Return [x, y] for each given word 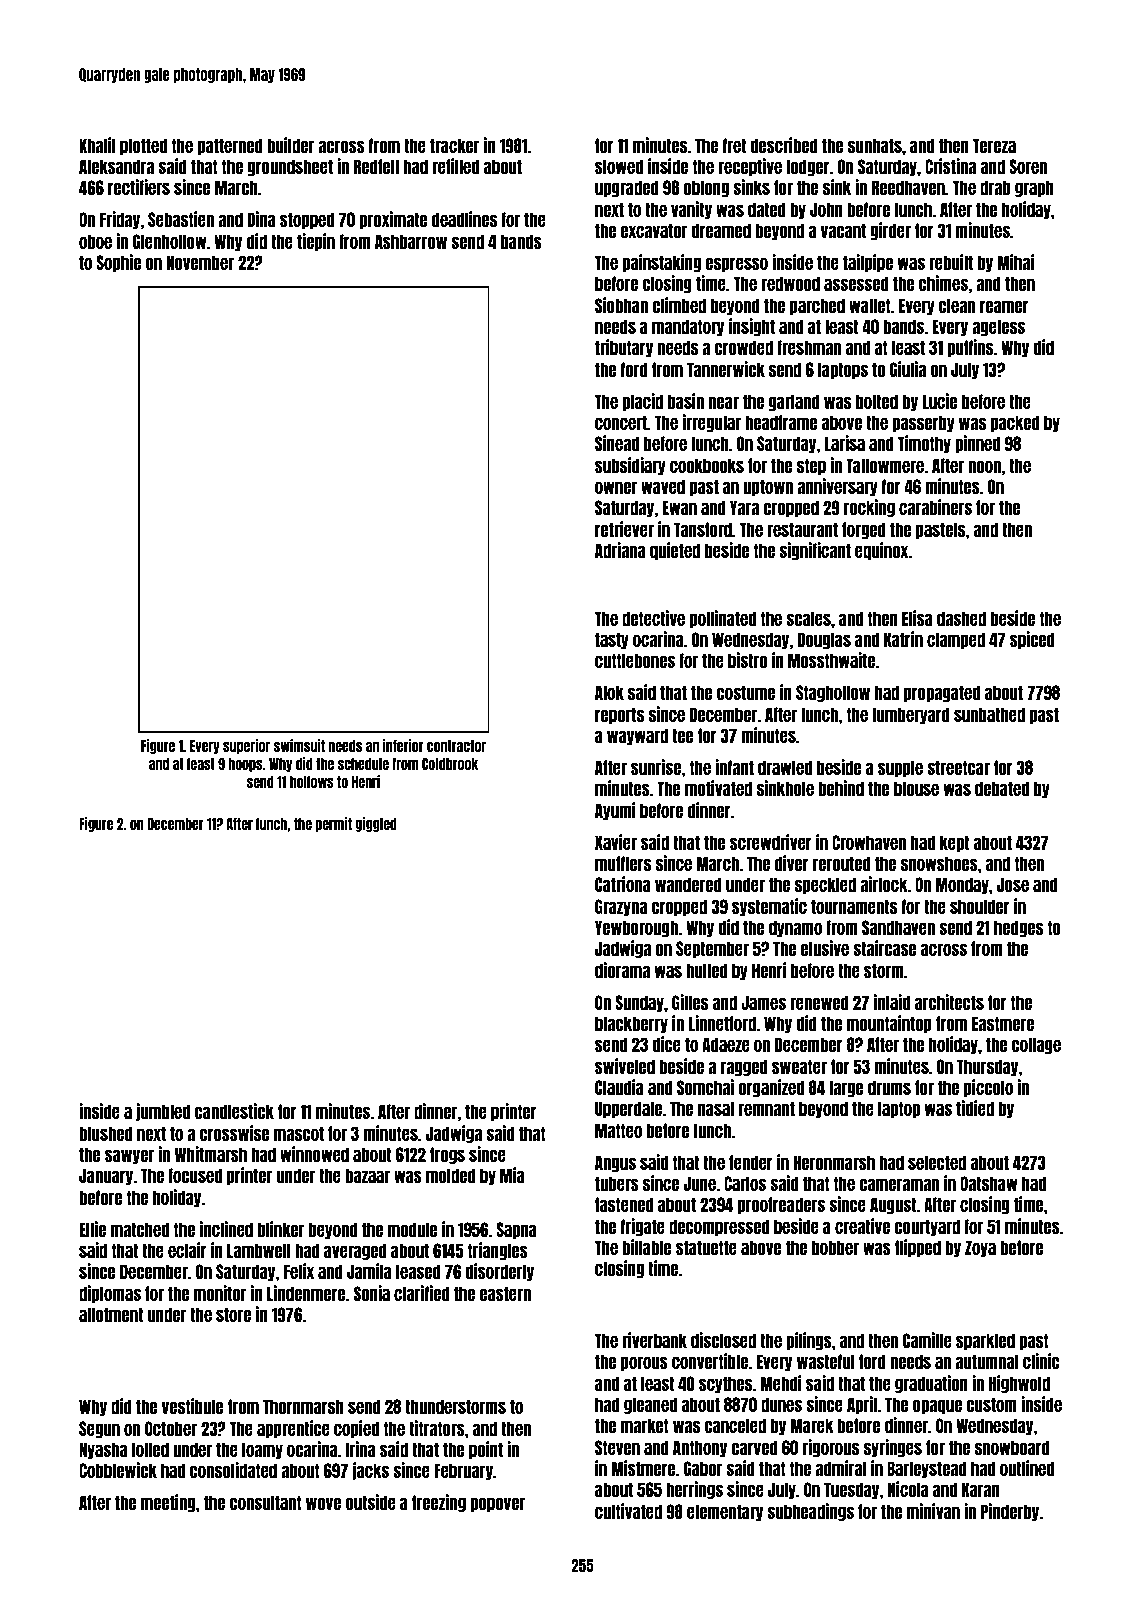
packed [1015, 423]
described [784, 145]
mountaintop [889, 1024]
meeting [168, 1503]
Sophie [118, 263]
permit [333, 824]
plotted [143, 146]
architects [949, 1002]
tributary [624, 348]
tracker [454, 145]
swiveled [625, 1066]
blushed [106, 1133]
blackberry [631, 1024]
